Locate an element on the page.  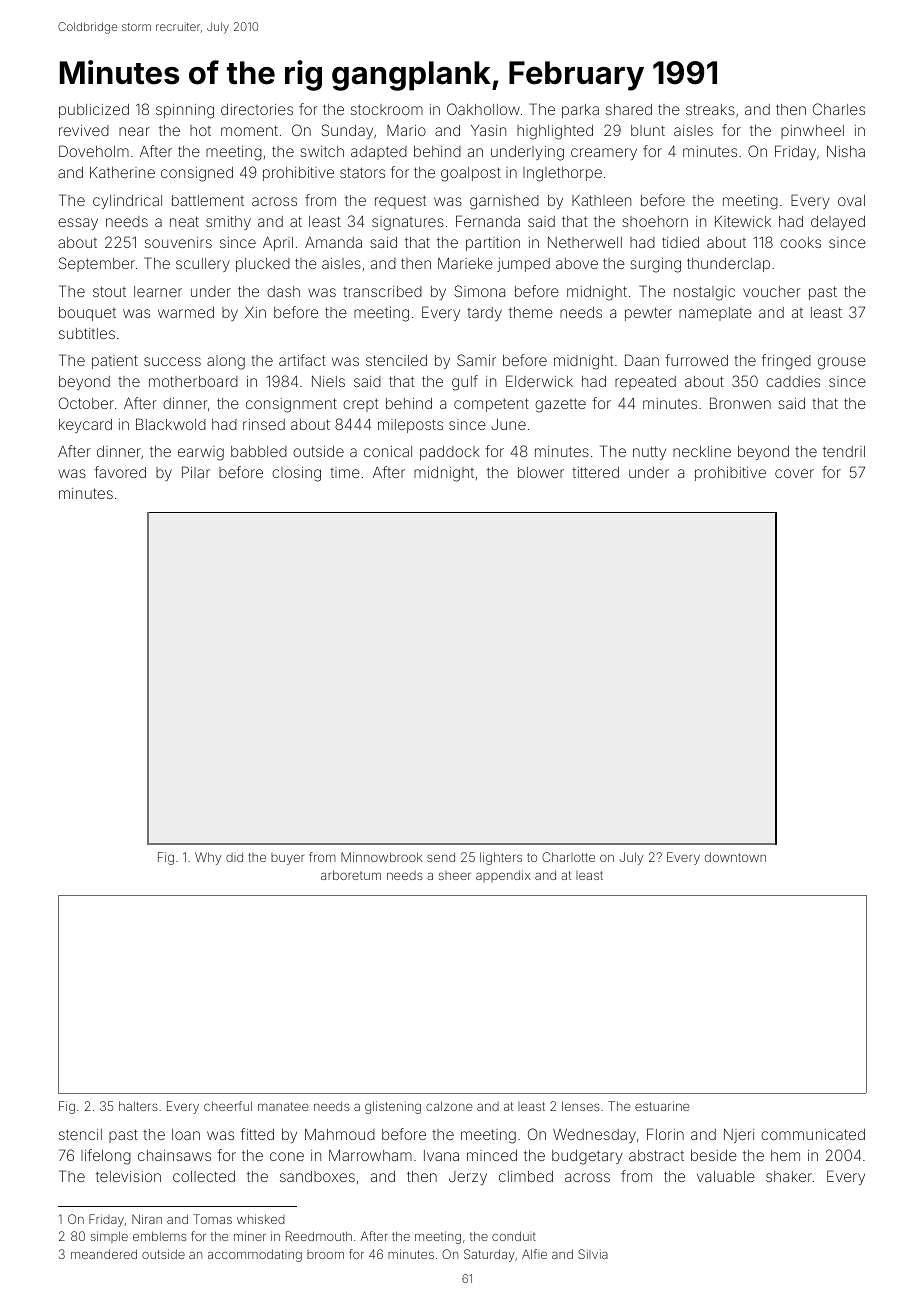
Fernanda is located at coordinates (488, 221).
